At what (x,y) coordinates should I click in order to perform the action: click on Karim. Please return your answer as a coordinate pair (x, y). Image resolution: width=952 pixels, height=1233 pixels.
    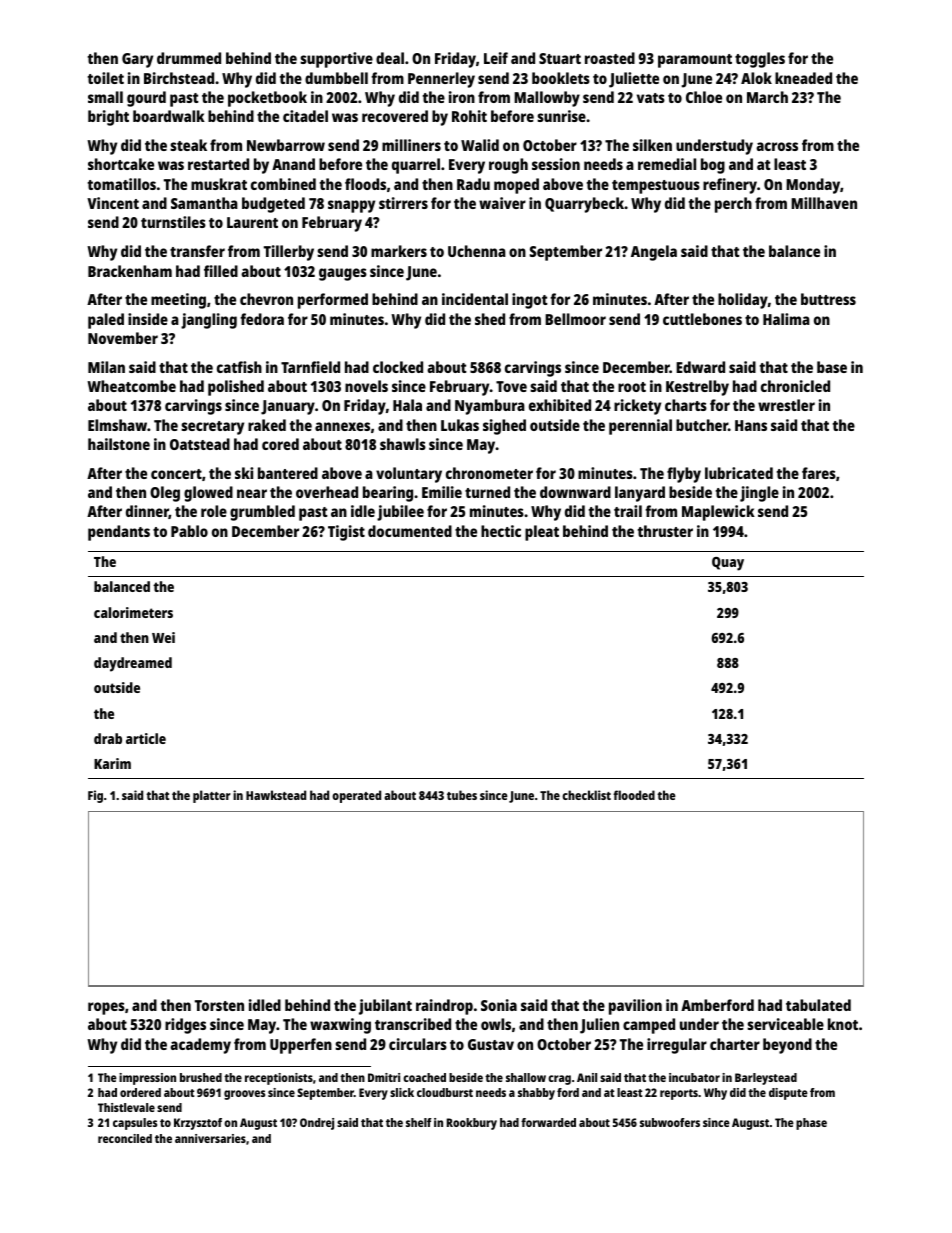
    Looking at the image, I should click on (112, 763).
